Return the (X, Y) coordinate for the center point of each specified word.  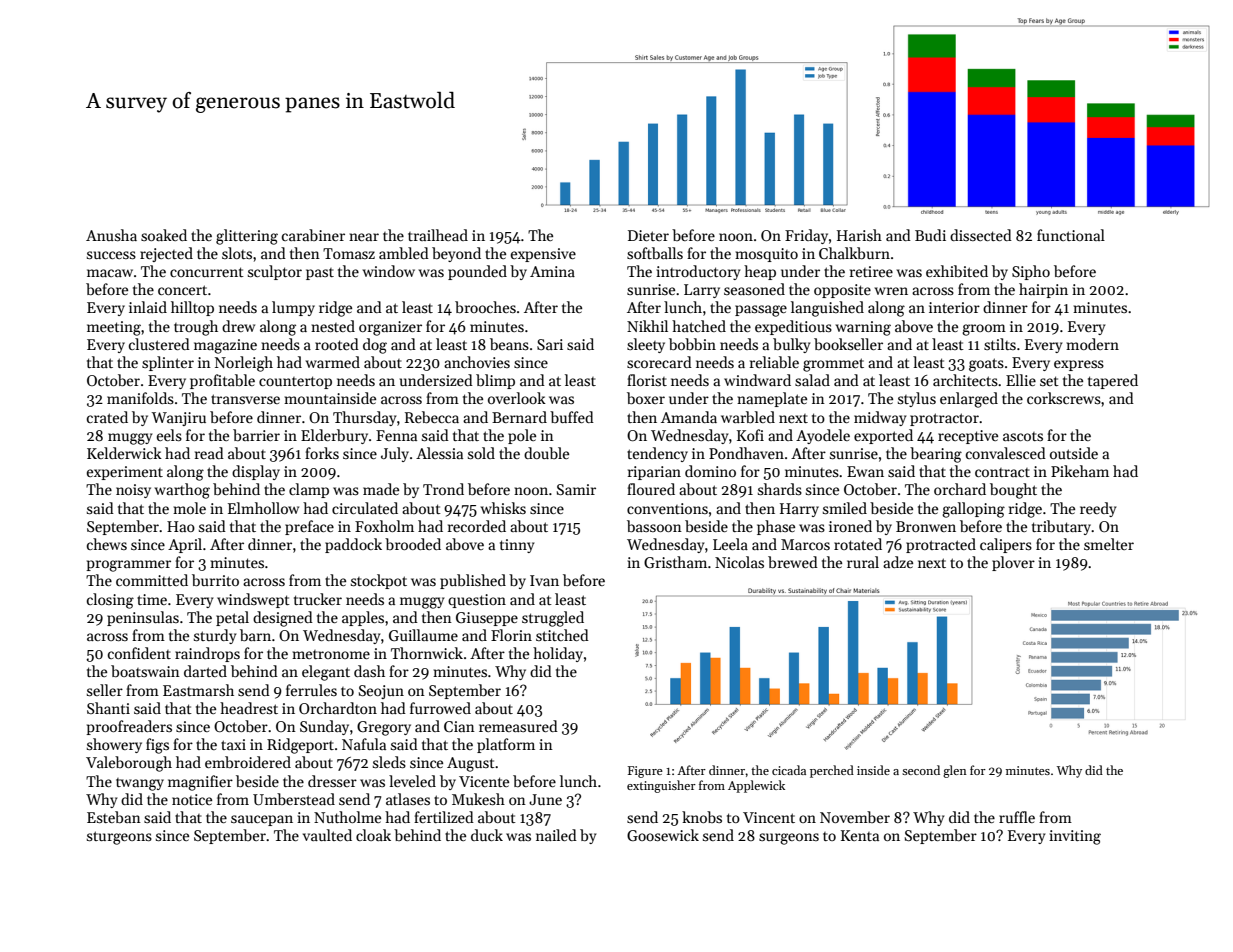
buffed (572, 417)
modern (1092, 344)
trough (196, 328)
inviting (1075, 837)
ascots (1023, 436)
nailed (556, 835)
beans (509, 344)
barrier (256, 435)
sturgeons (119, 838)
